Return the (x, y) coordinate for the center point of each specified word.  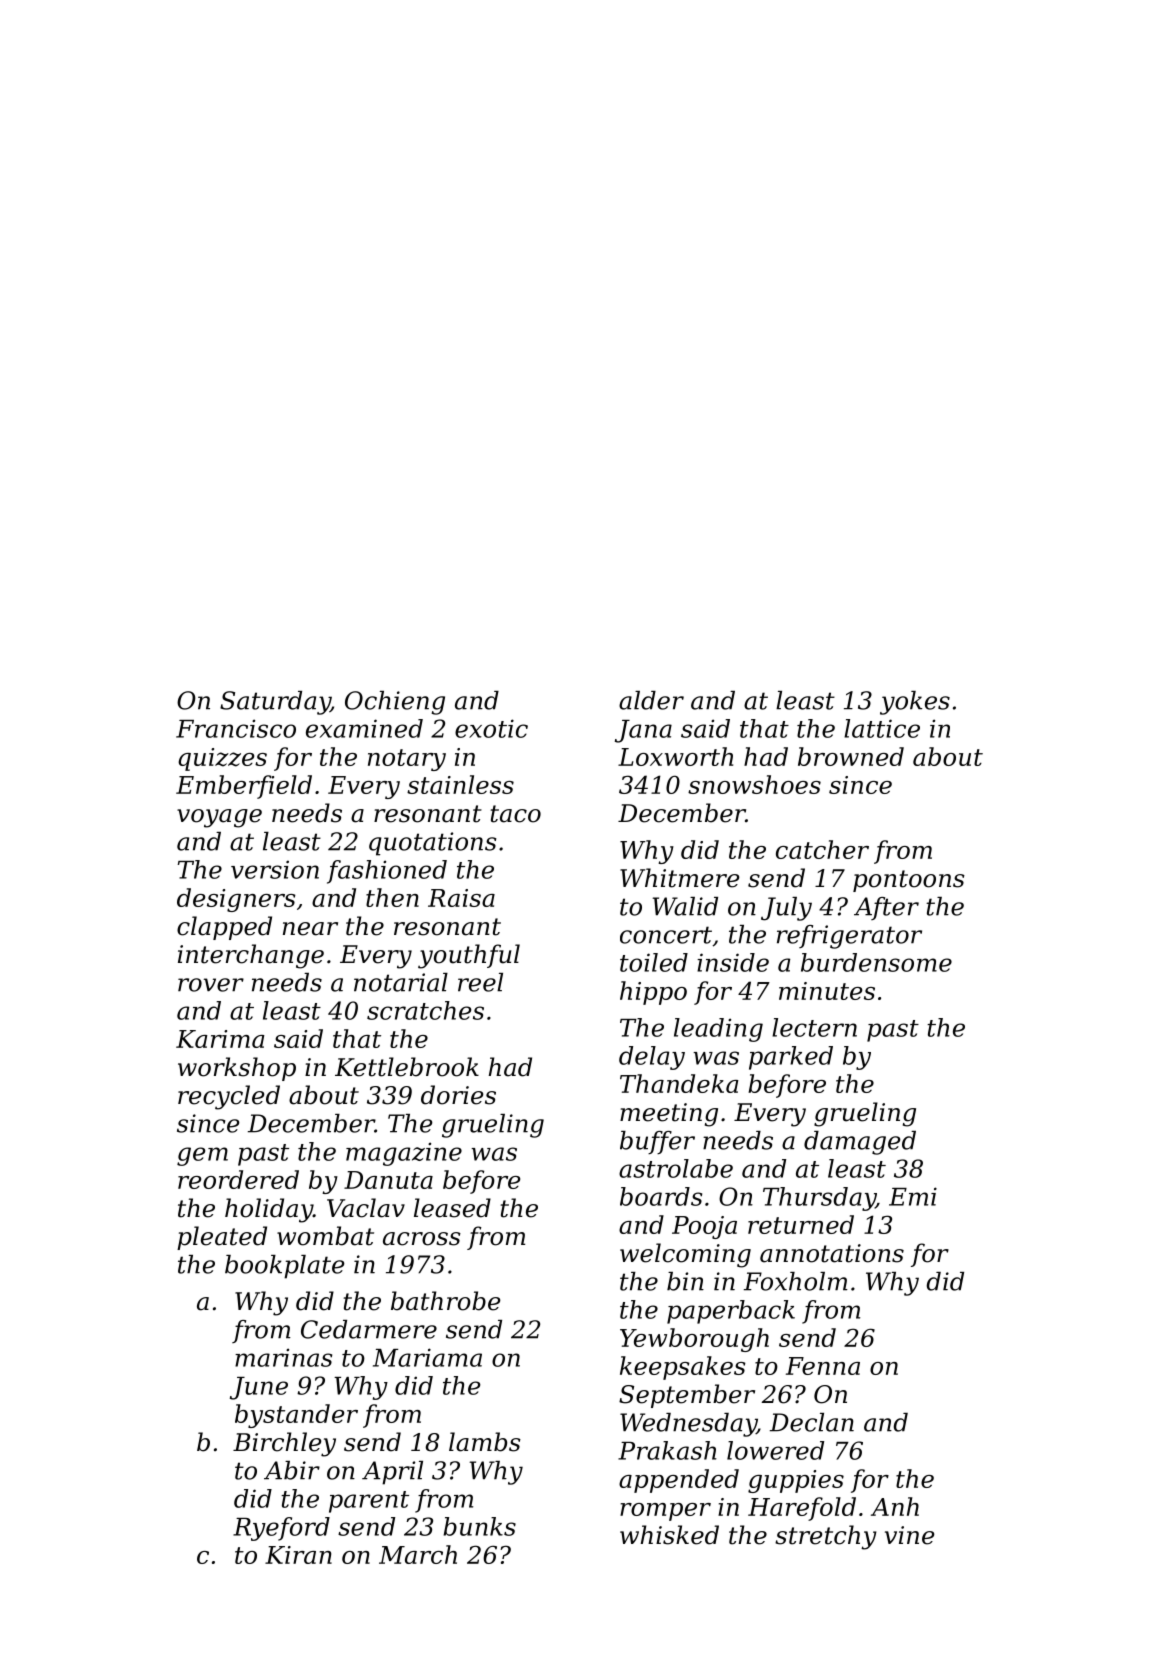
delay (652, 1058)
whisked (669, 1535)
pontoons (909, 881)
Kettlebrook (407, 1067)
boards (661, 1196)
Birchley (284, 1444)
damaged (860, 1143)
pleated (222, 1238)
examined (364, 728)
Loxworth (675, 756)
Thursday (819, 1199)
